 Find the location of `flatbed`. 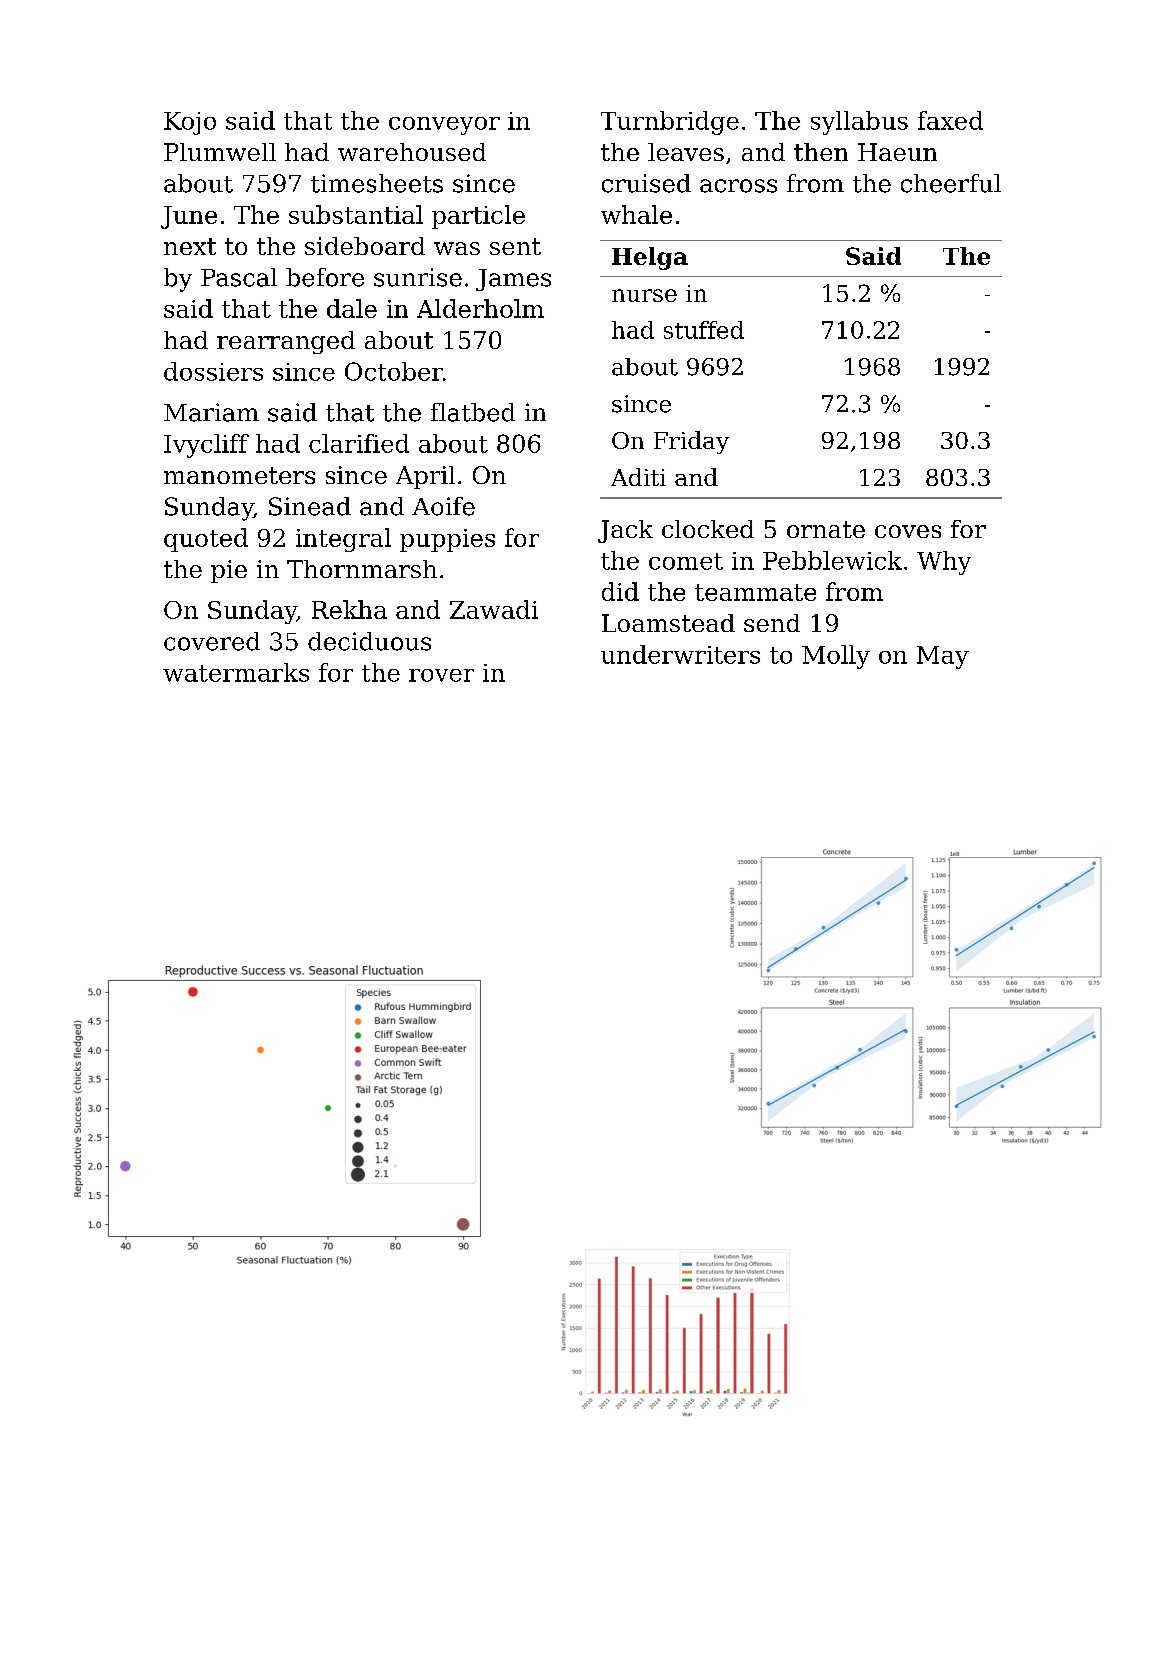

flatbed is located at coordinates (473, 412).
